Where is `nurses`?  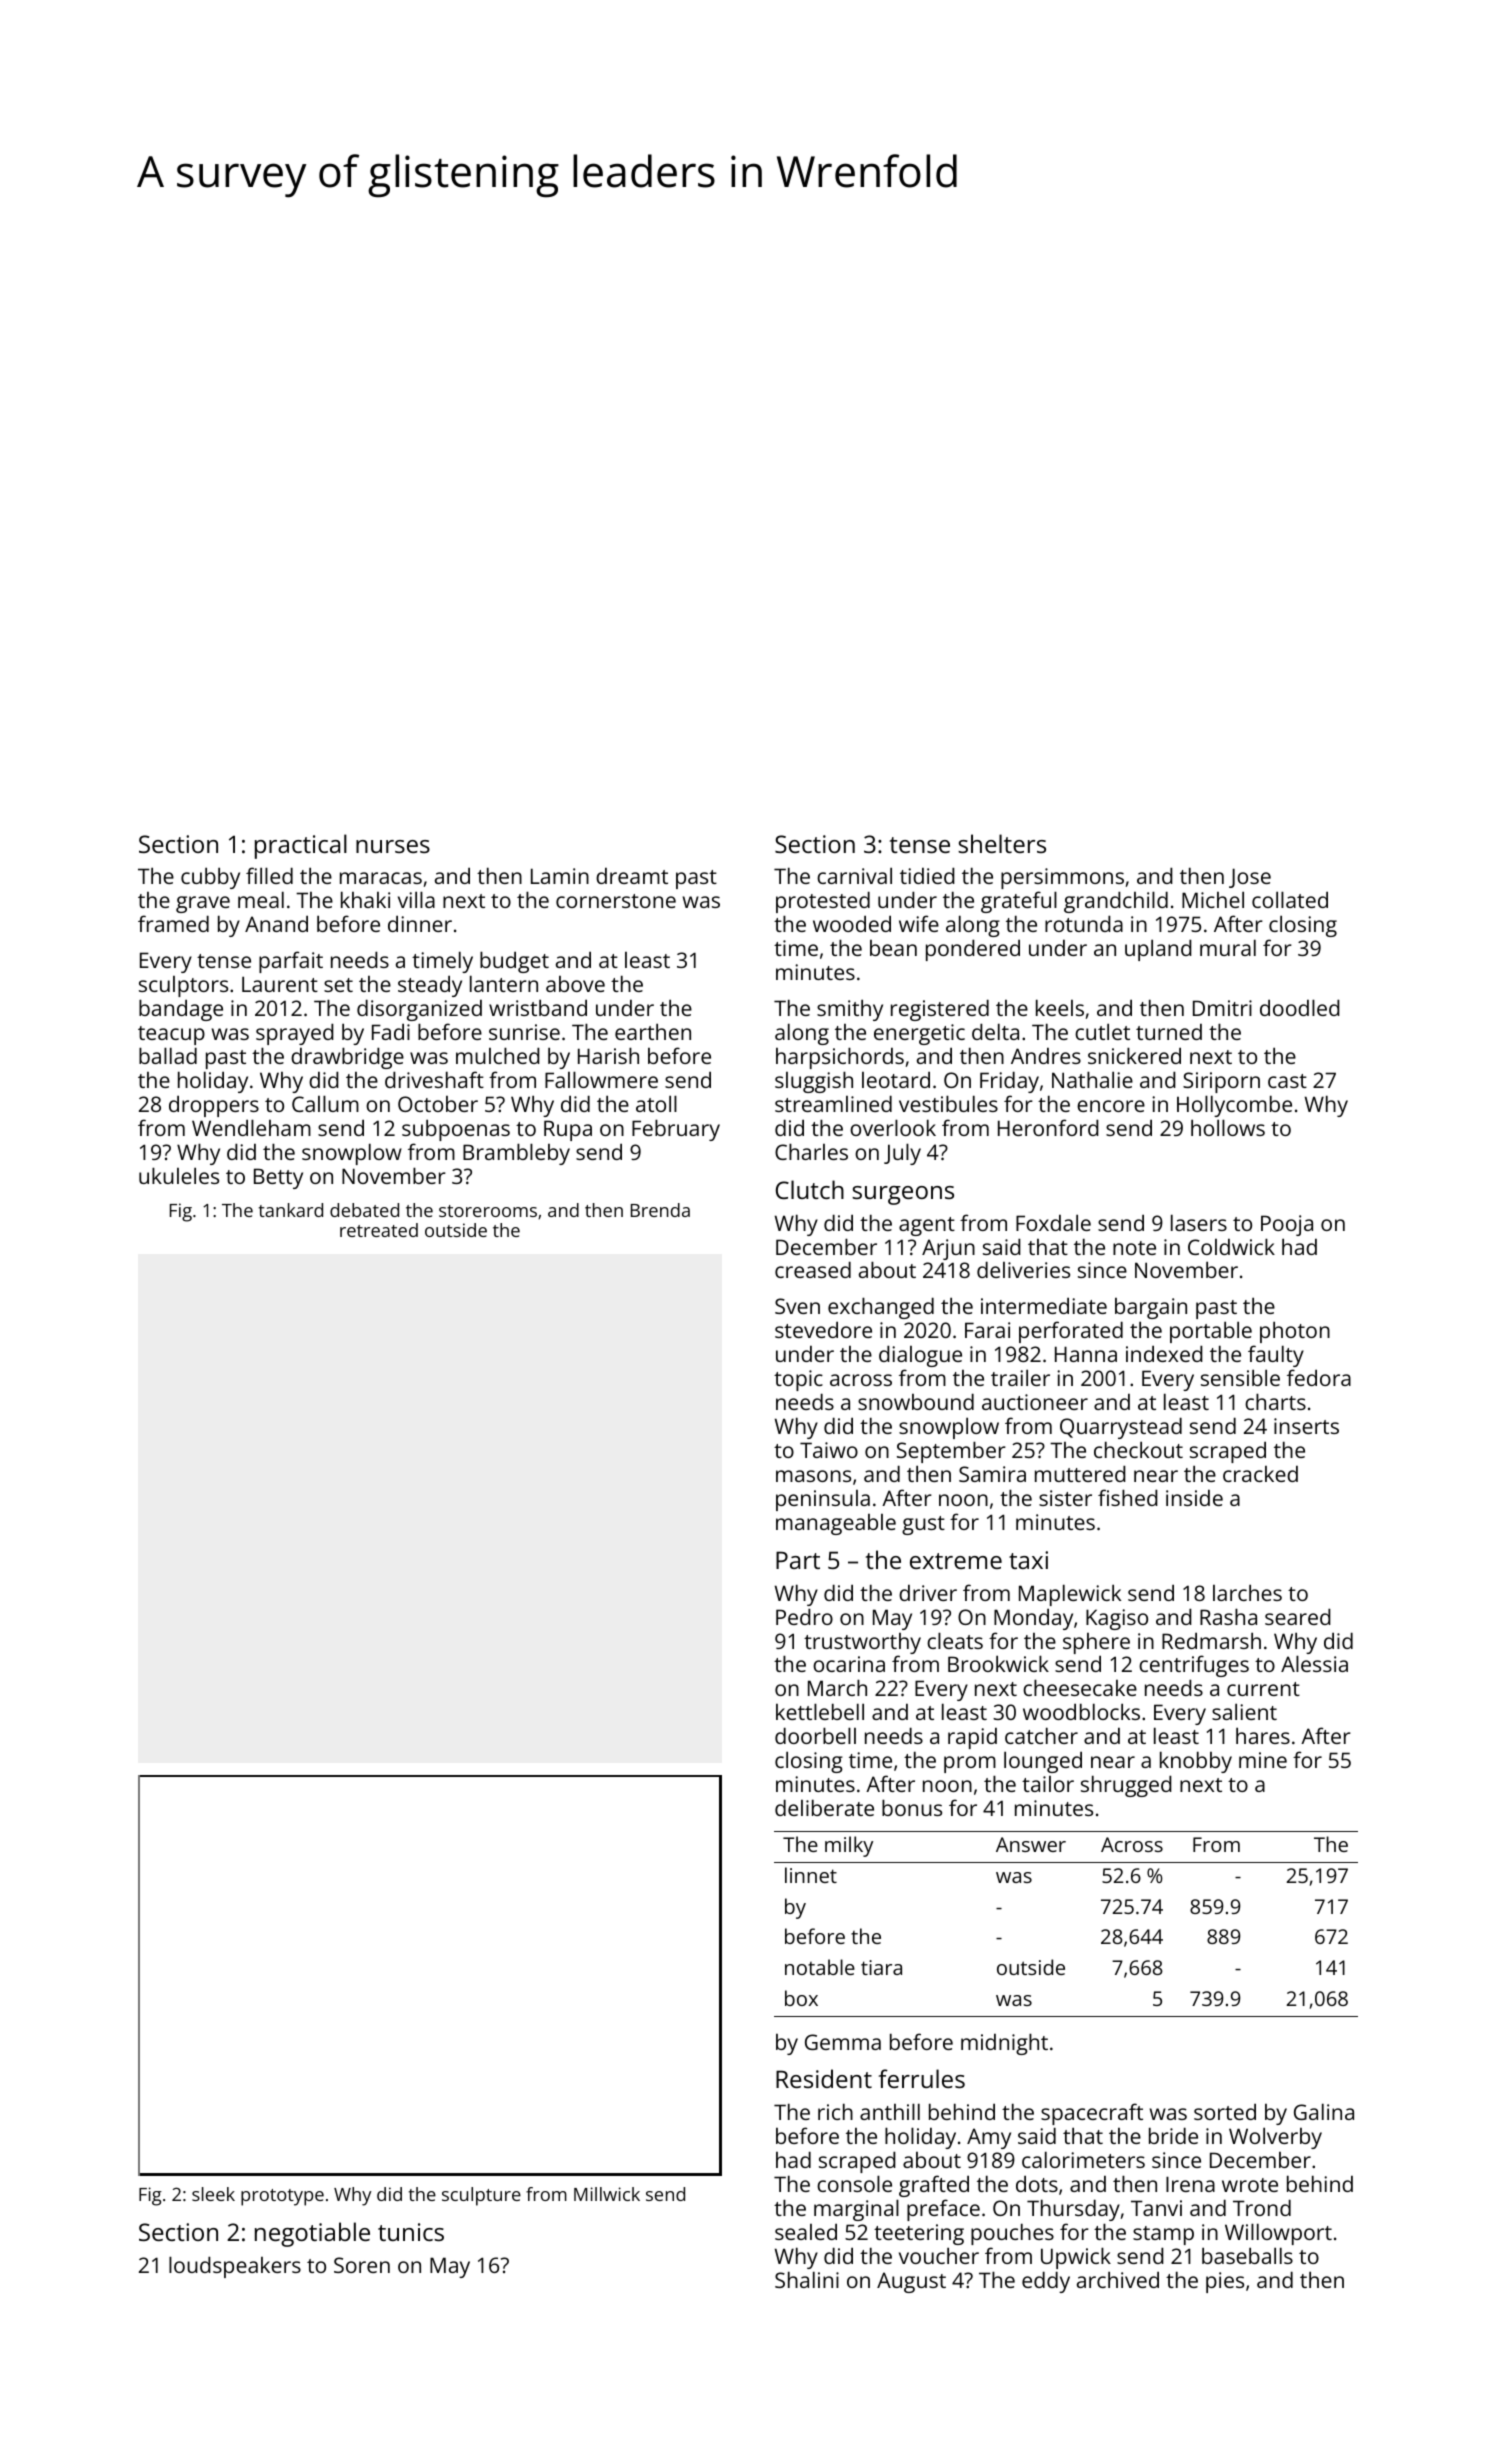 nurses is located at coordinates (393, 846).
